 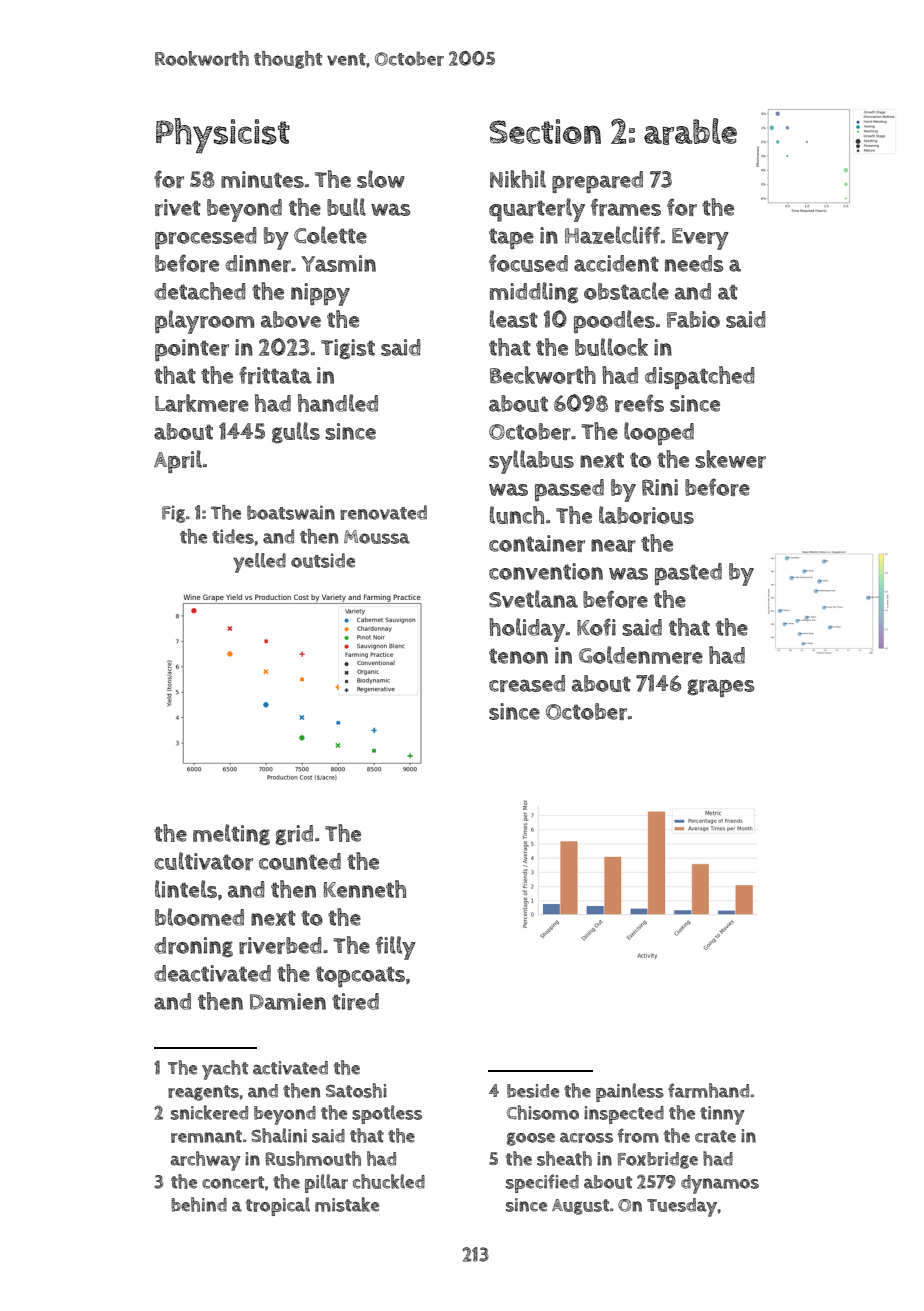 I want to click on pasted, so click(x=688, y=574).
